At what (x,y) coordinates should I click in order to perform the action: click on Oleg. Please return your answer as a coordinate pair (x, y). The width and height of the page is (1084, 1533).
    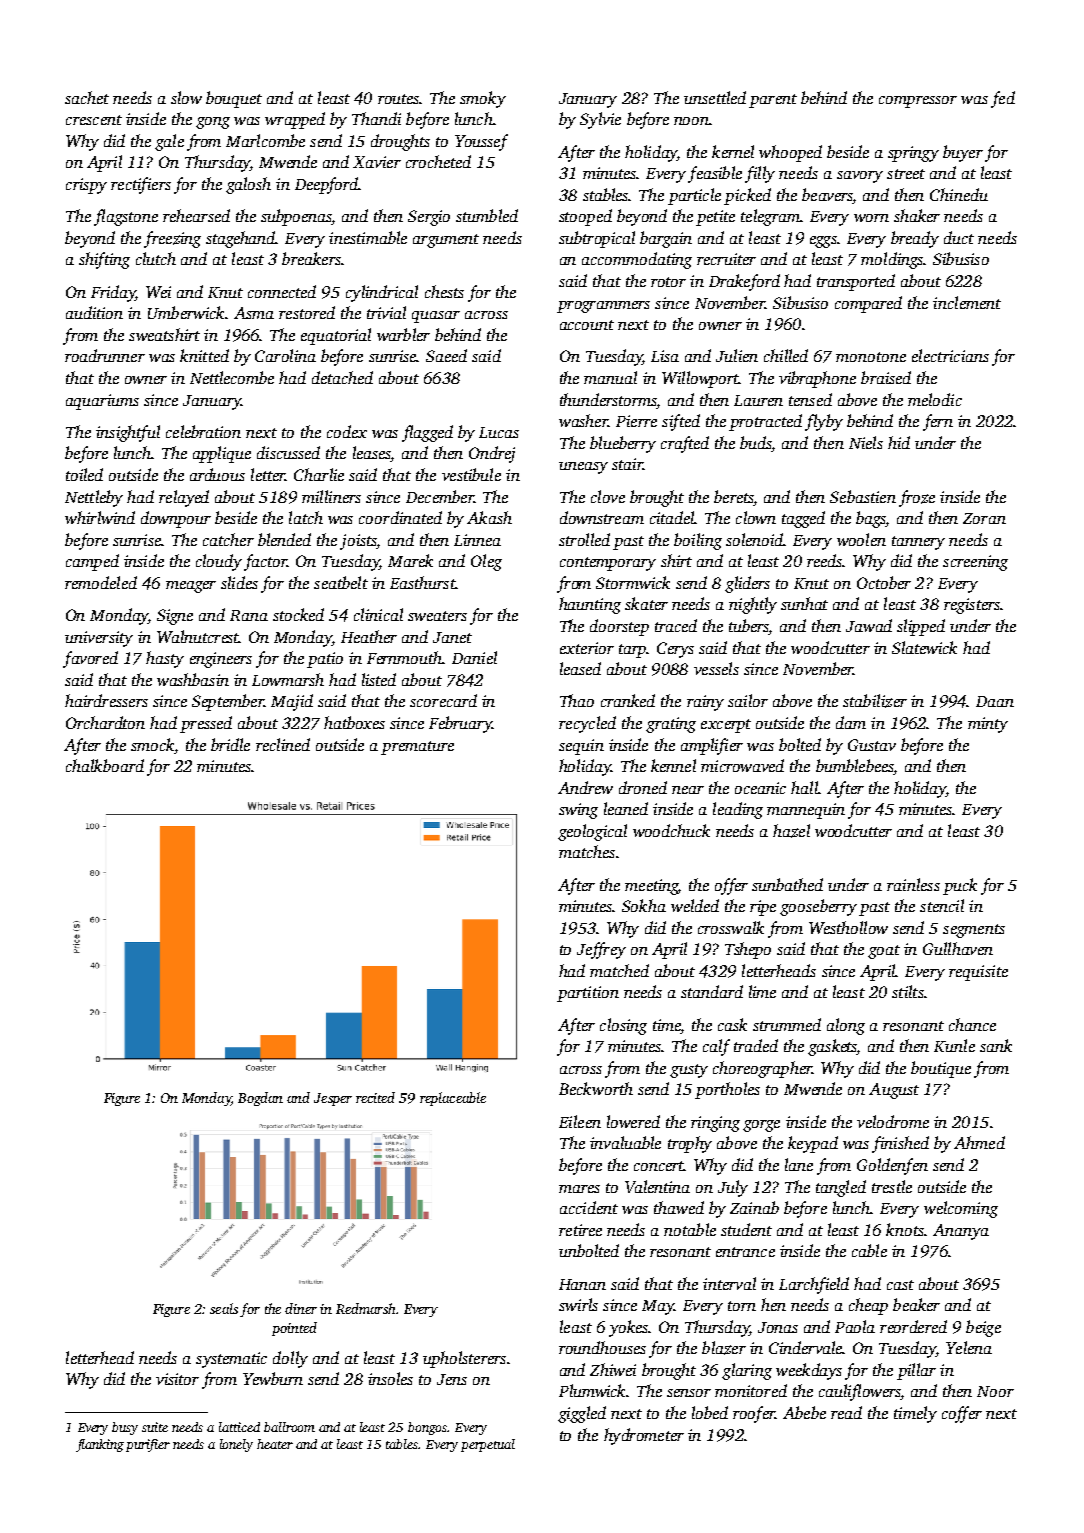
    Looking at the image, I should click on (486, 562).
